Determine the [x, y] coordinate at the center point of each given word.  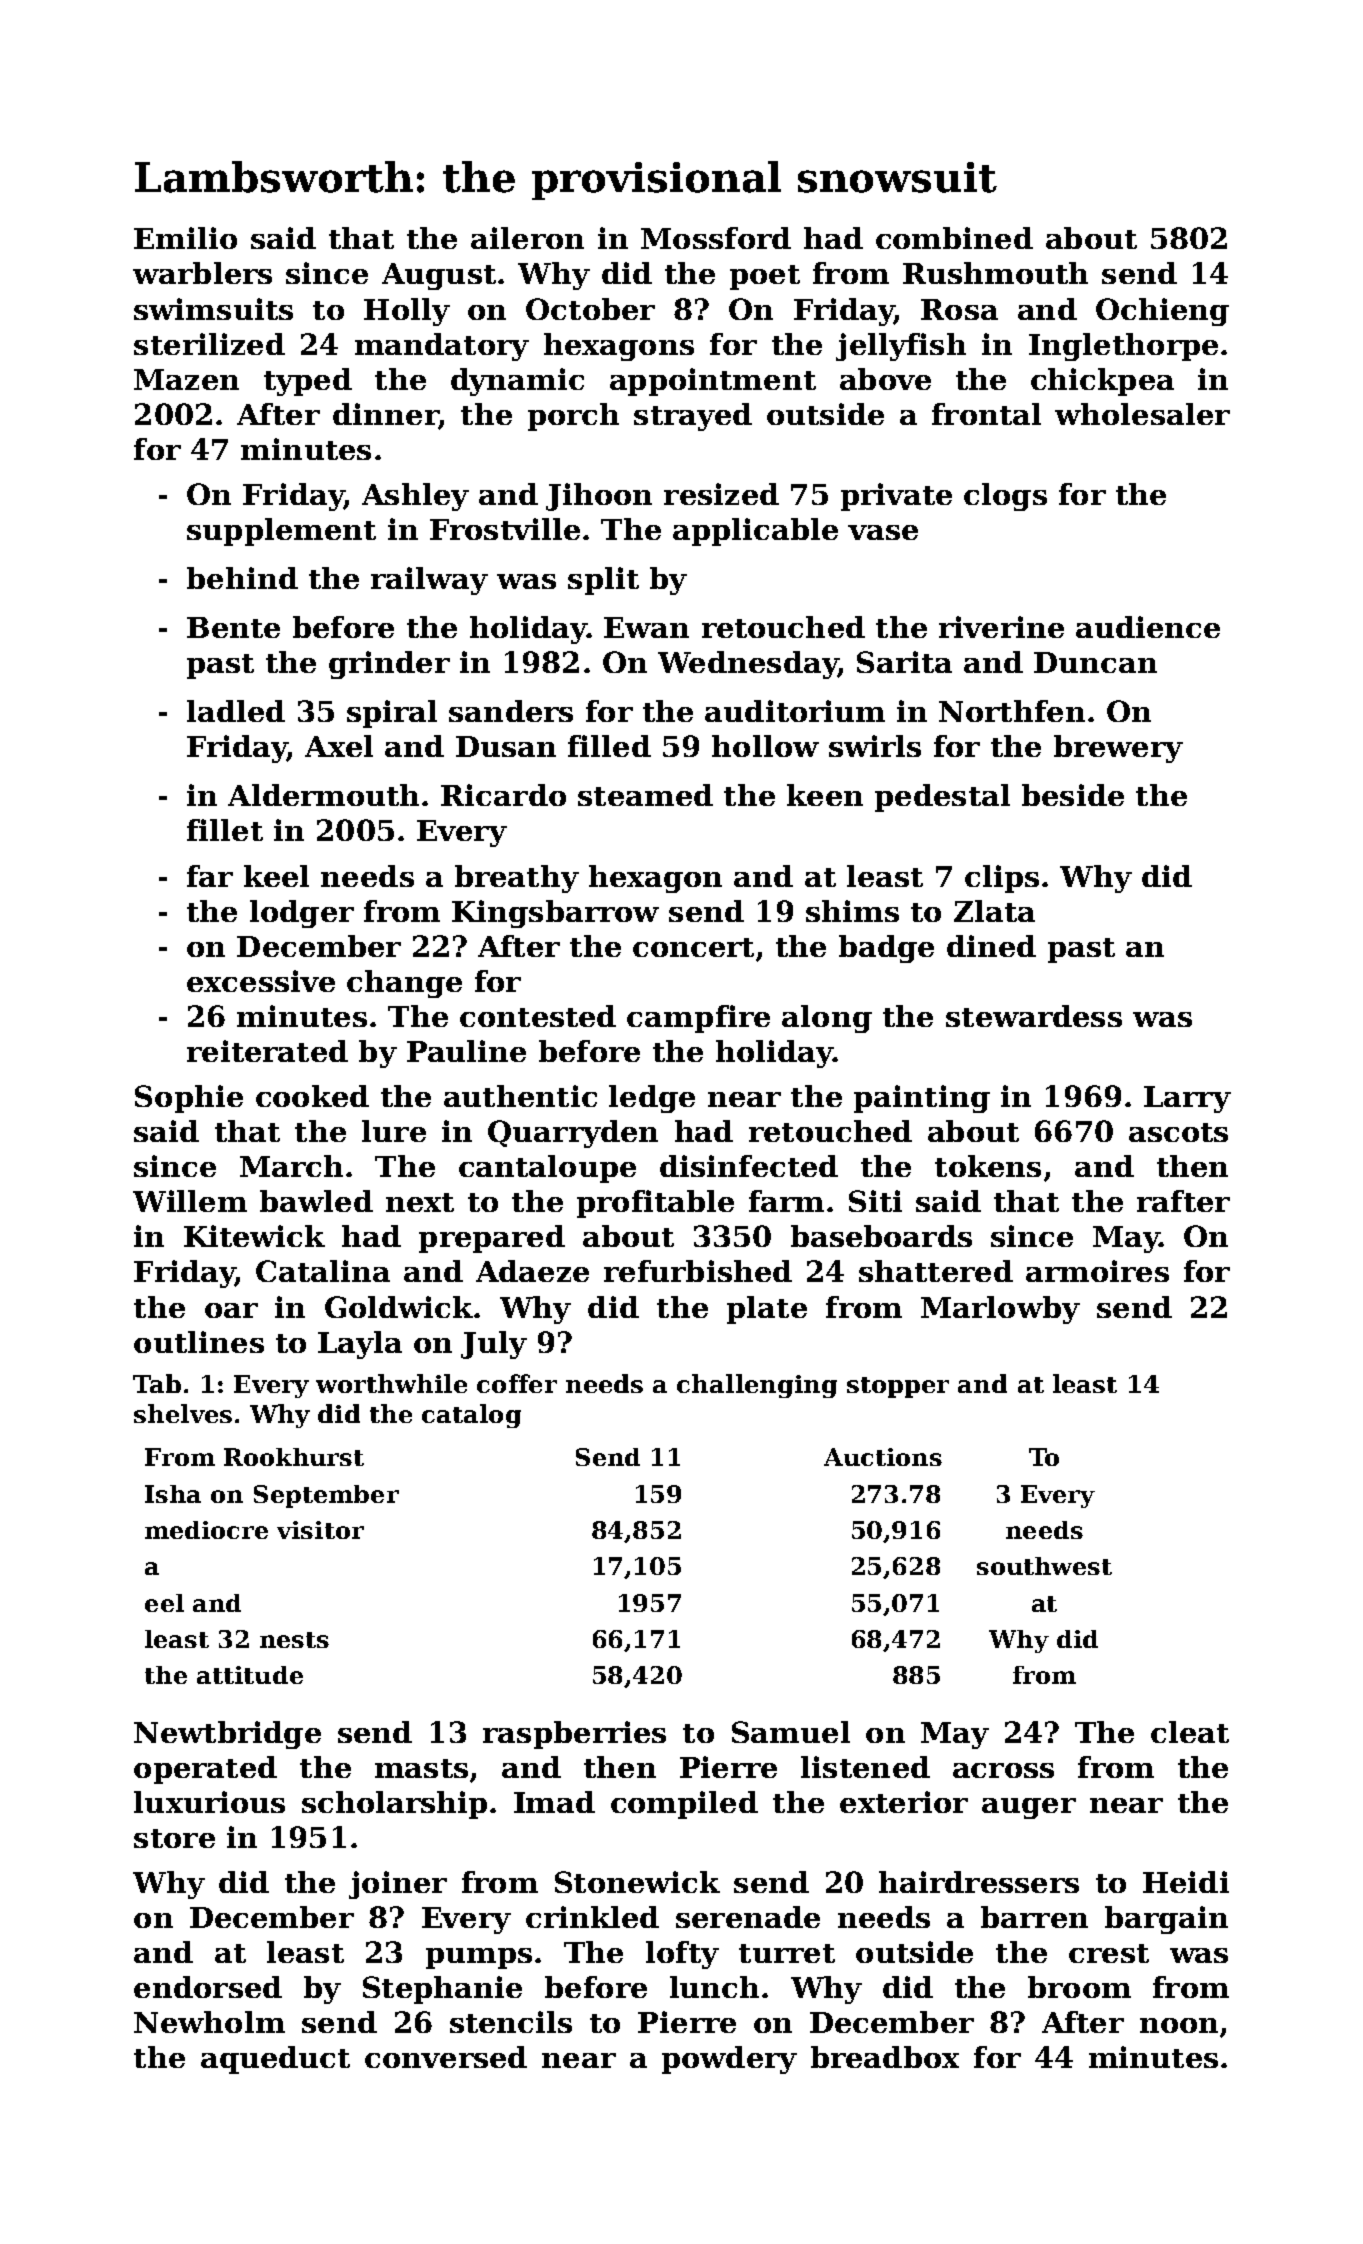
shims [852, 911]
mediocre [206, 1530]
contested [538, 1016]
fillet [225, 830]
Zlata [994, 911]
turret [787, 1953]
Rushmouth [995, 273]
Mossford [716, 238]
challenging [757, 1386]
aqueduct [275, 2060]
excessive [261, 981]
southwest [1044, 1566]
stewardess [1034, 1016]
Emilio [185, 238]
